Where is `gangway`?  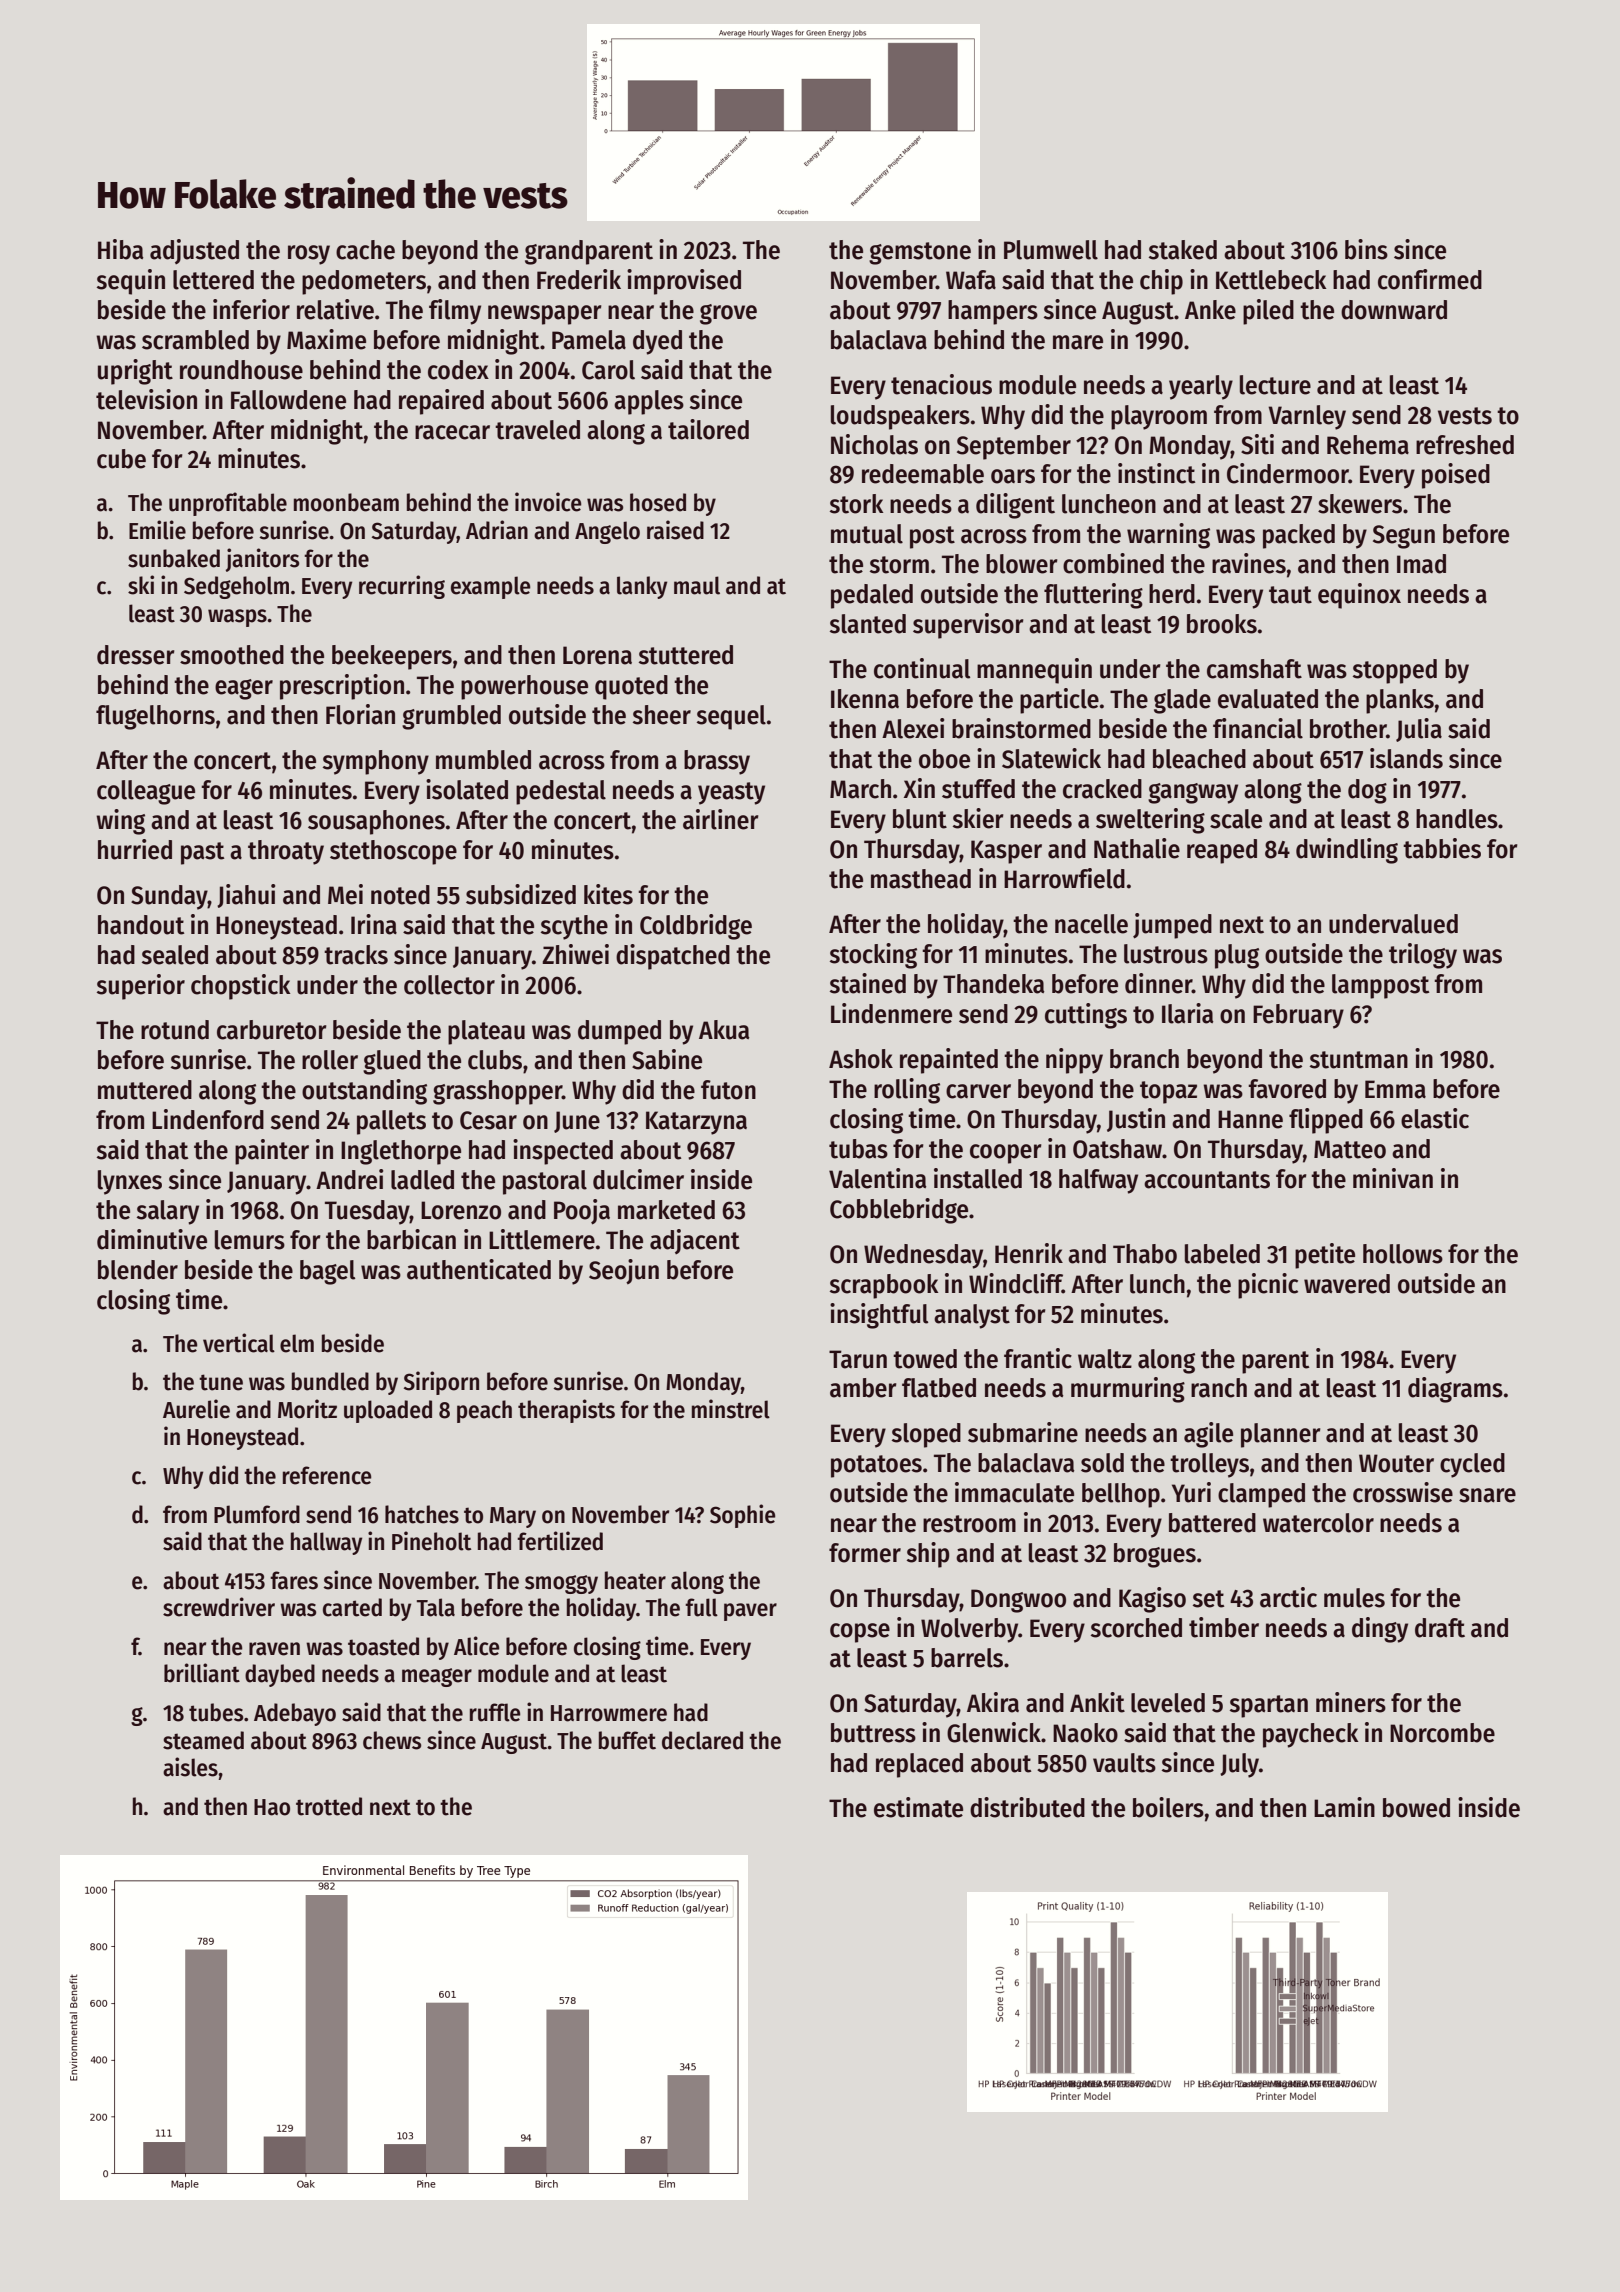
gangway is located at coordinates (1193, 793).
